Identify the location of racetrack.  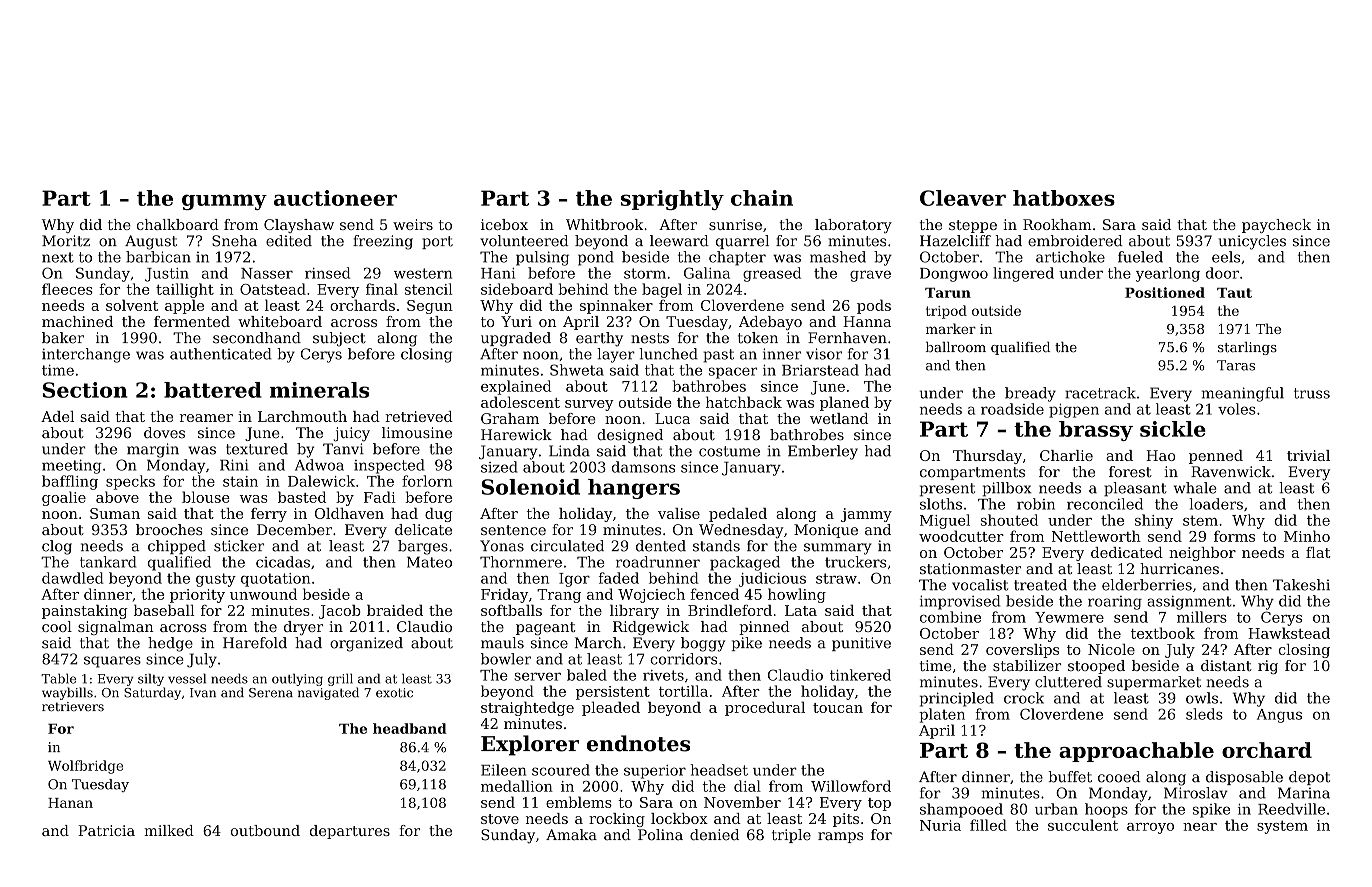
(1100, 393).
